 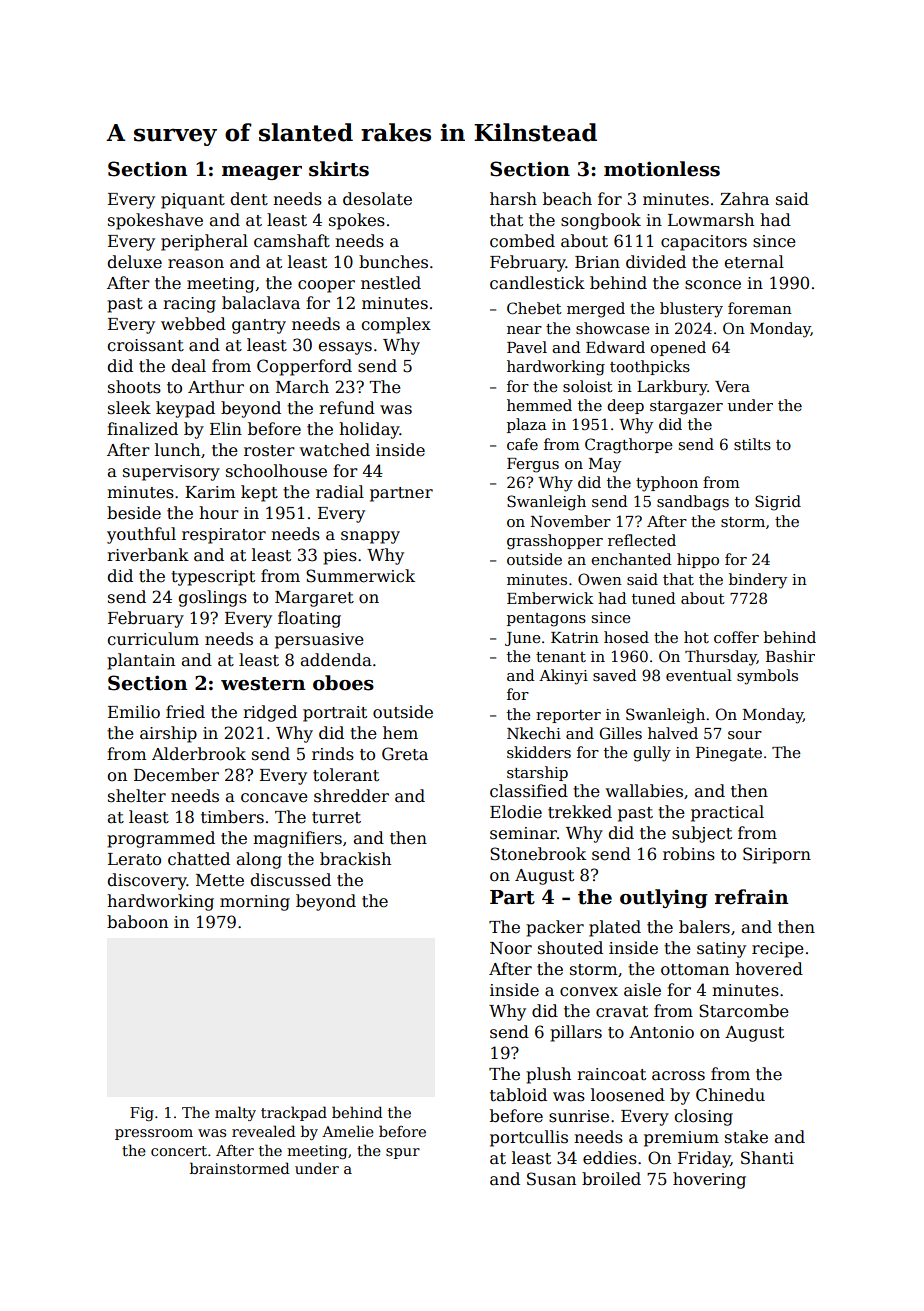 I want to click on stilts, so click(x=752, y=444).
